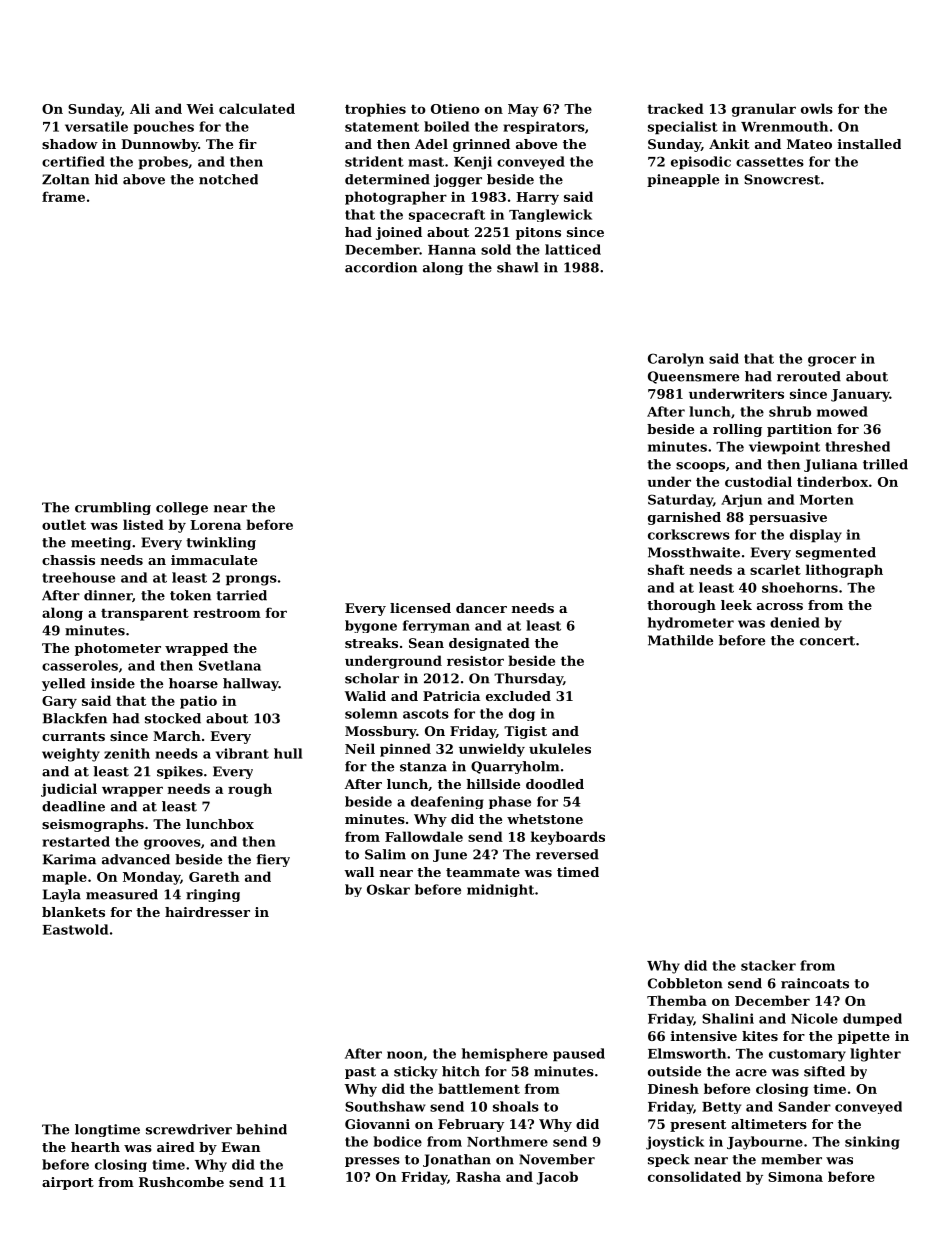 This screenshot has width=952, height=1233. Describe the element at coordinates (143, 524) in the screenshot. I see `listed` at that location.
